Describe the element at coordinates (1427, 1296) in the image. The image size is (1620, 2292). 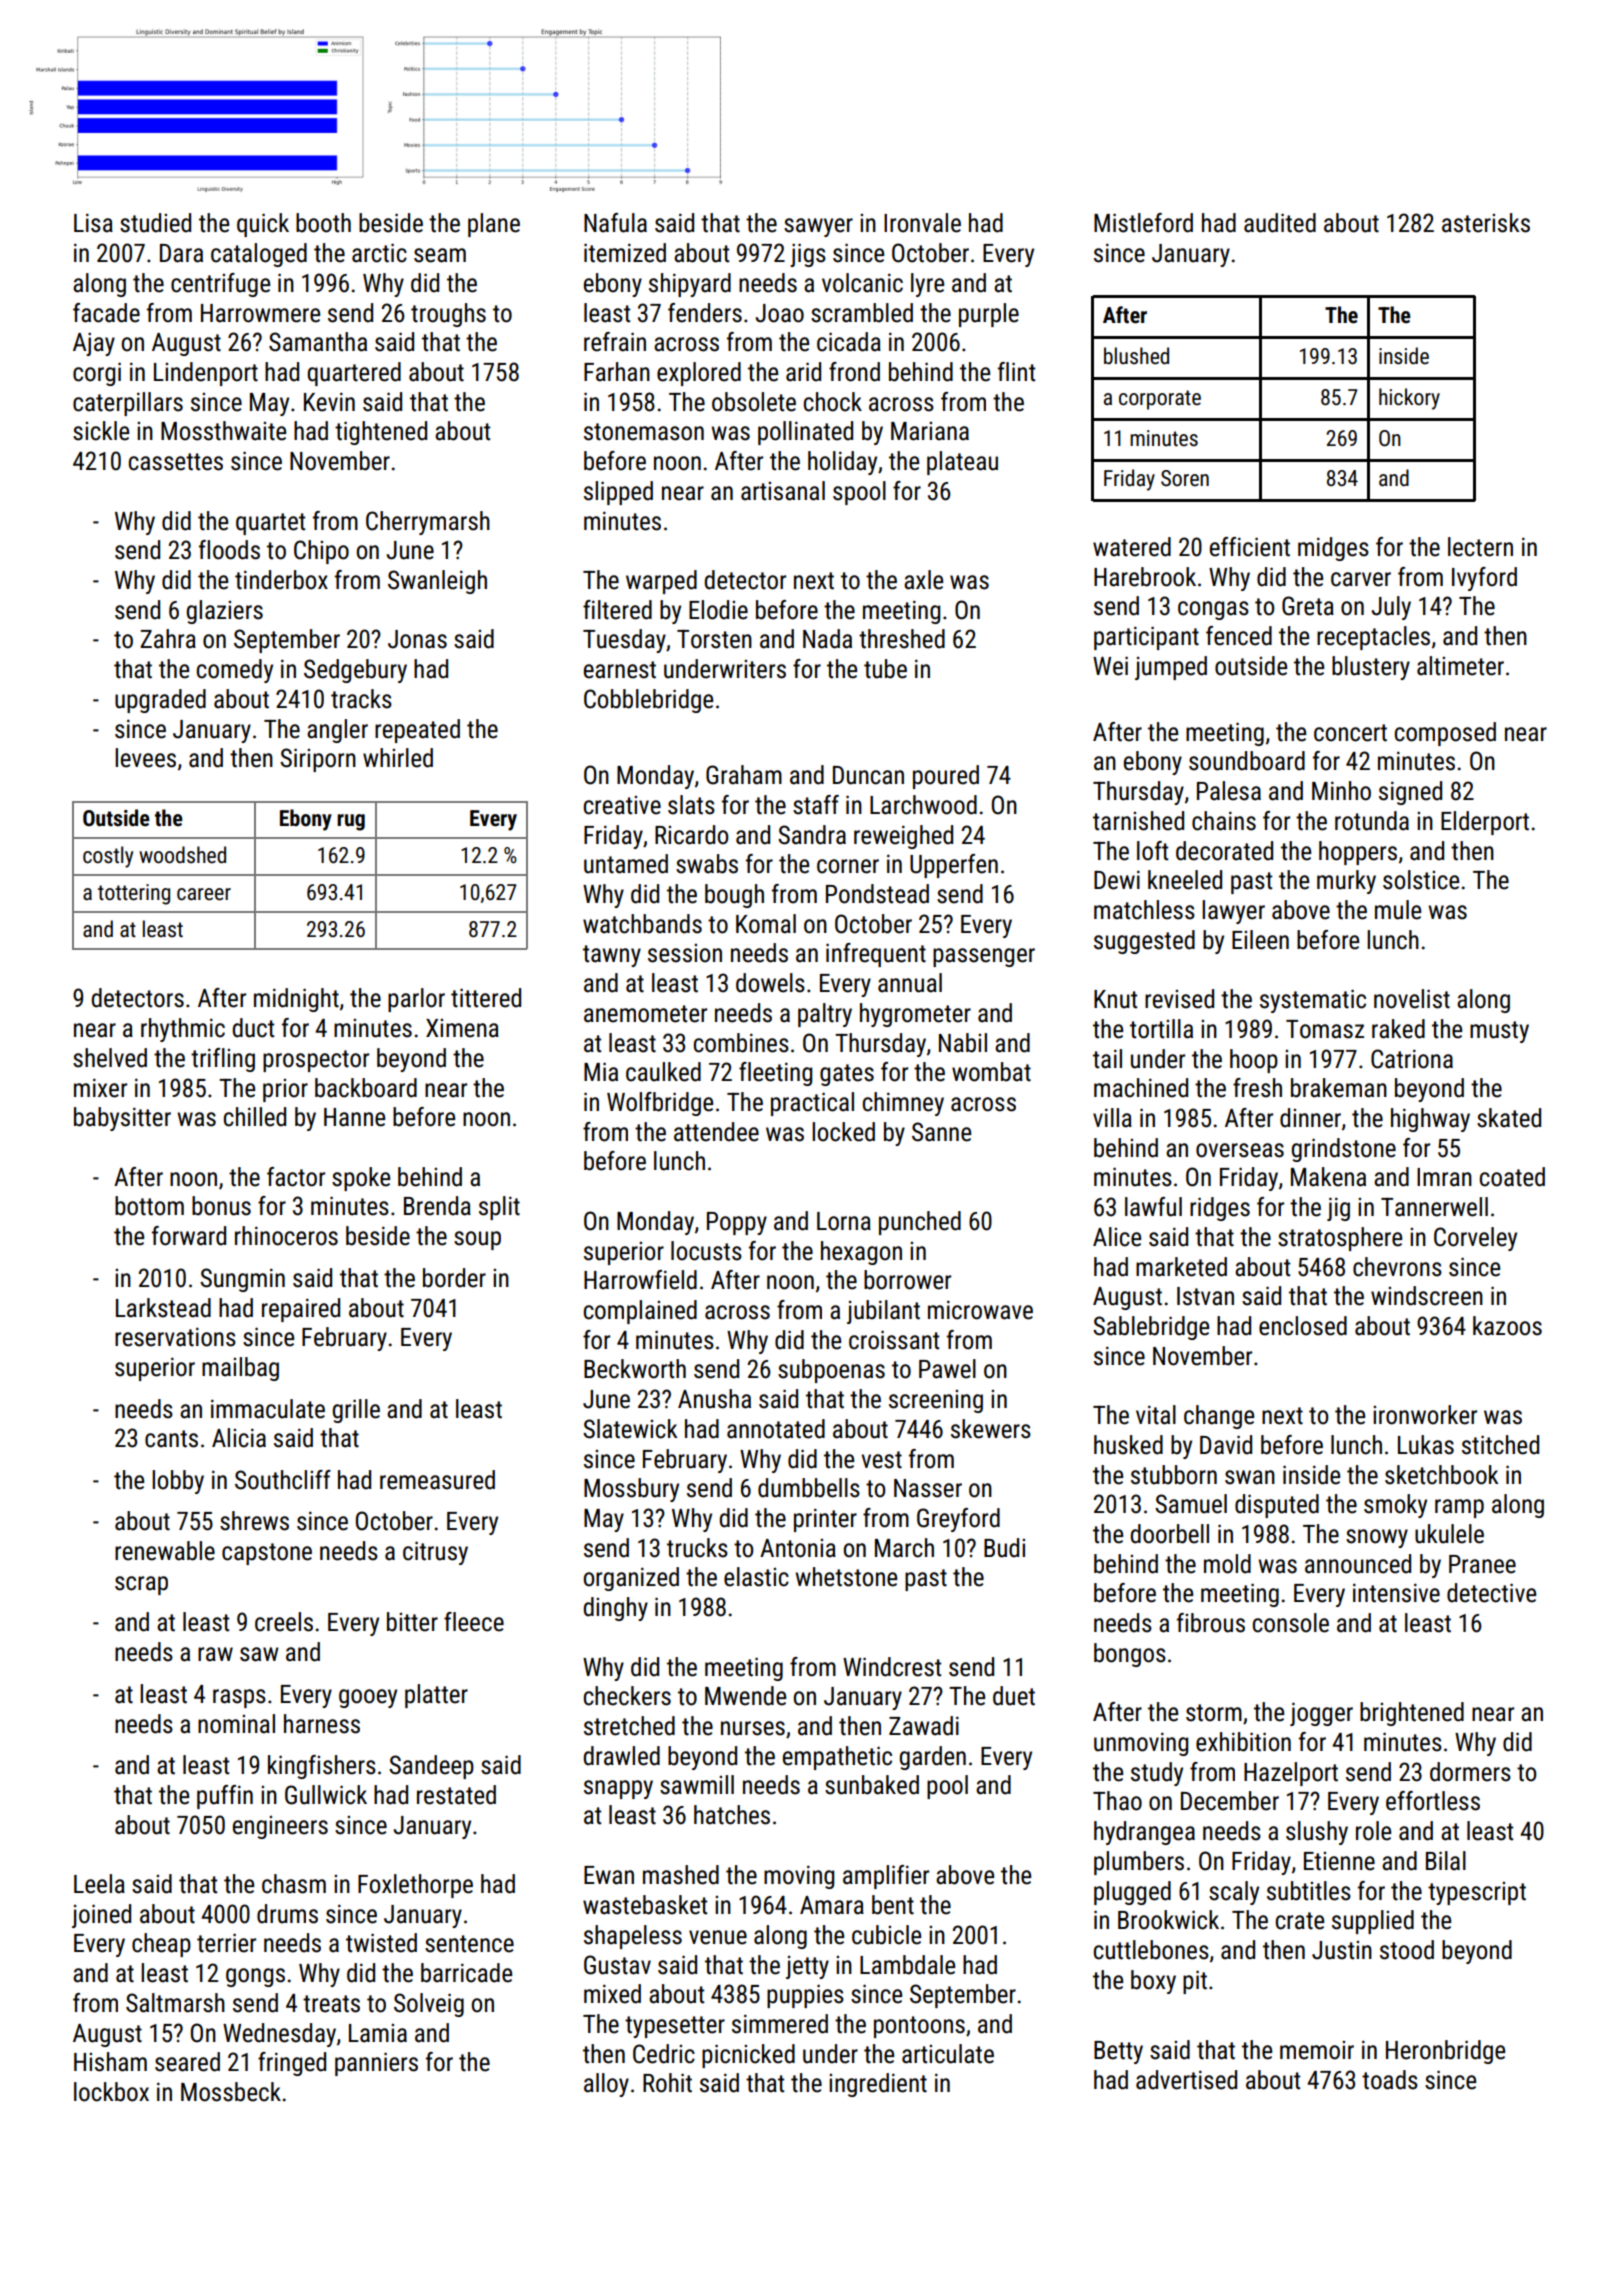
I see `windscreen` at that location.
